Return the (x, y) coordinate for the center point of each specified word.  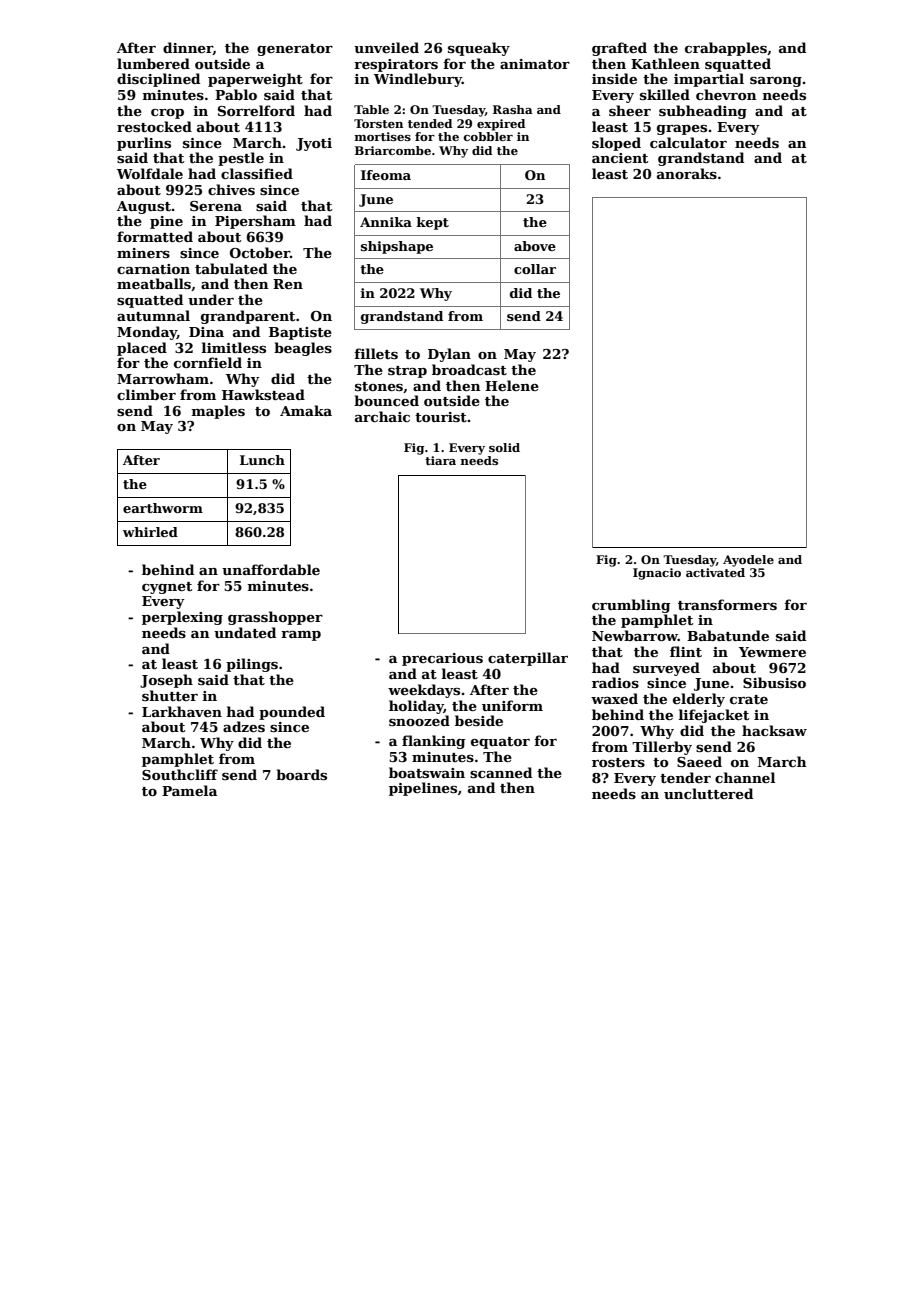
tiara (440, 460)
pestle (241, 159)
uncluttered (708, 793)
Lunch (262, 460)
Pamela (189, 790)
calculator (688, 142)
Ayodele (748, 561)
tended (430, 123)
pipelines (423, 789)
